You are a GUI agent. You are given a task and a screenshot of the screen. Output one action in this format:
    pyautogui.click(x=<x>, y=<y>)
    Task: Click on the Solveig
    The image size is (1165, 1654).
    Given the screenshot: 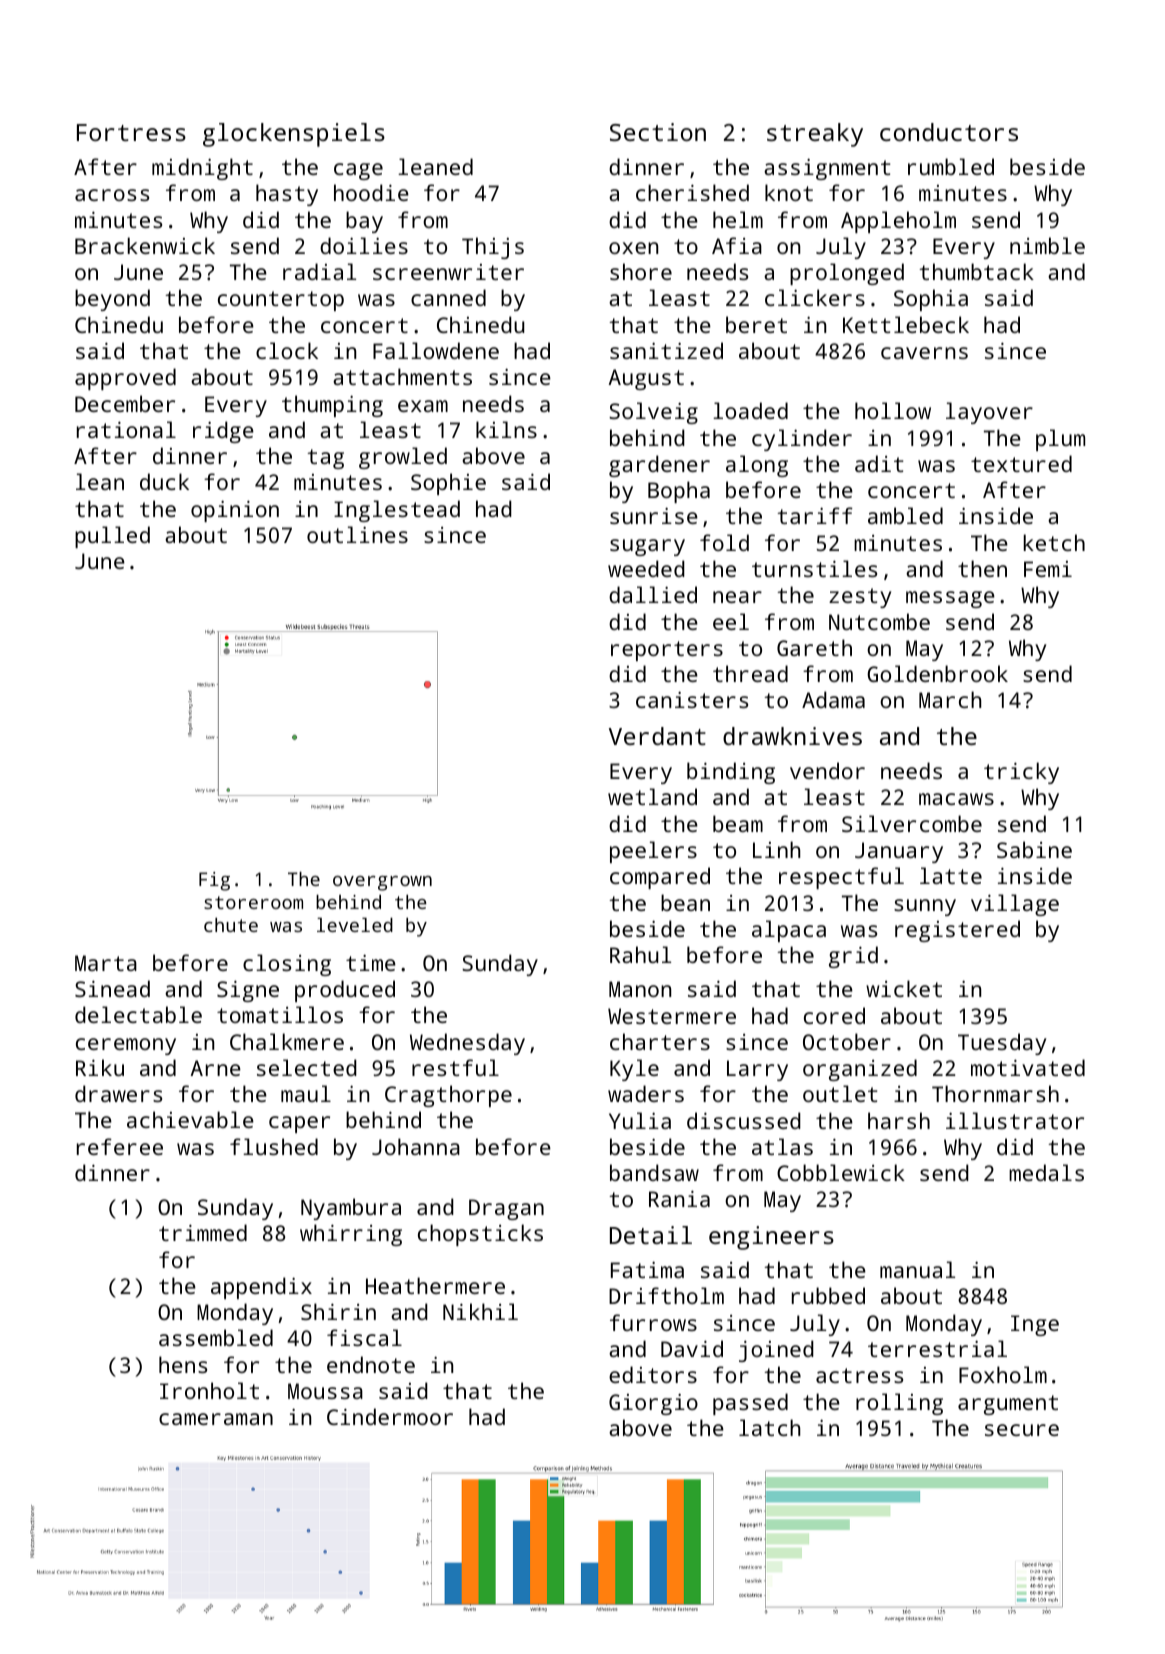 What is the action you would take?
    pyautogui.click(x=653, y=413)
